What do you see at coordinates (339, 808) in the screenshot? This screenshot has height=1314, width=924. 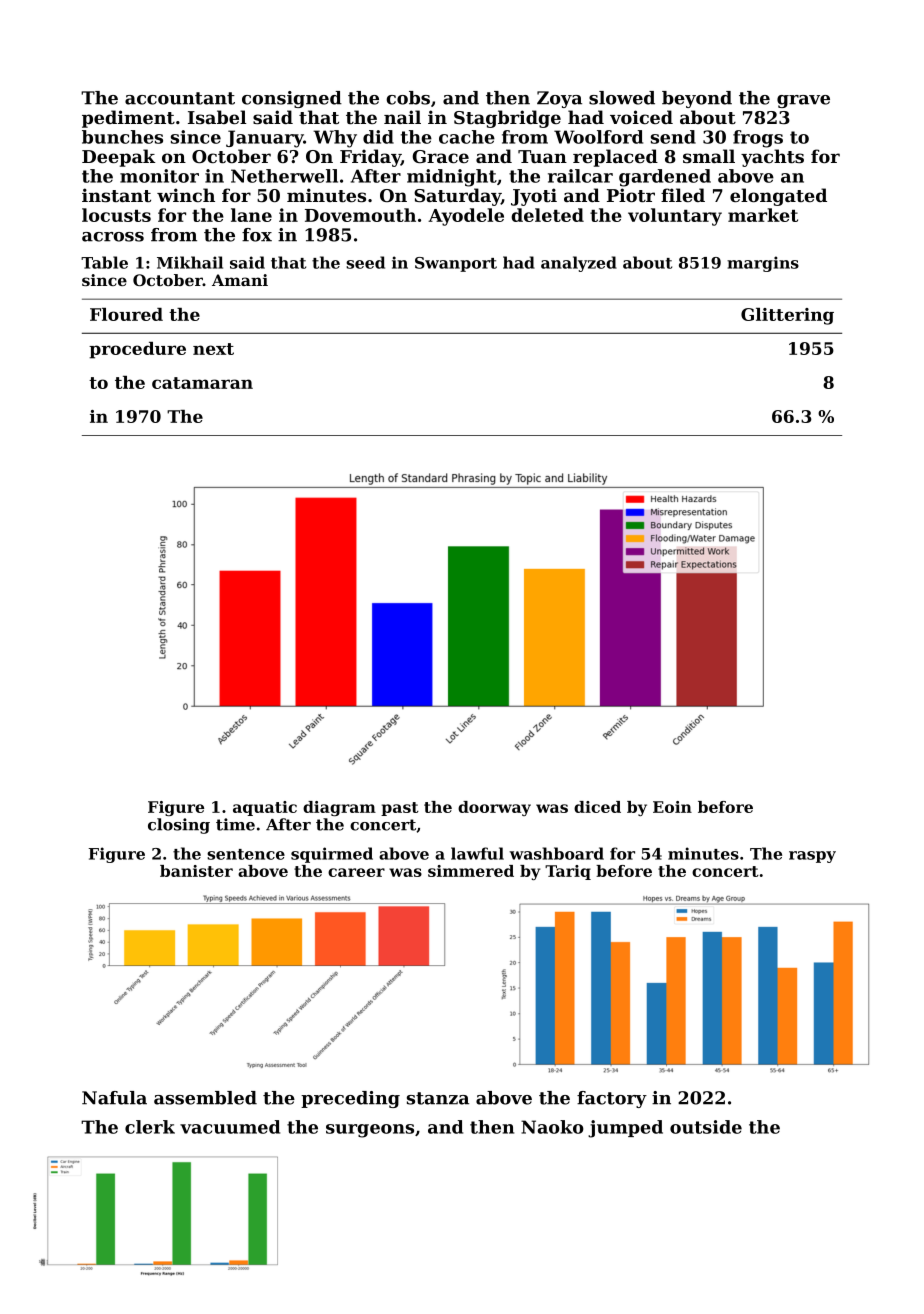 I see `diagram` at bounding box center [339, 808].
